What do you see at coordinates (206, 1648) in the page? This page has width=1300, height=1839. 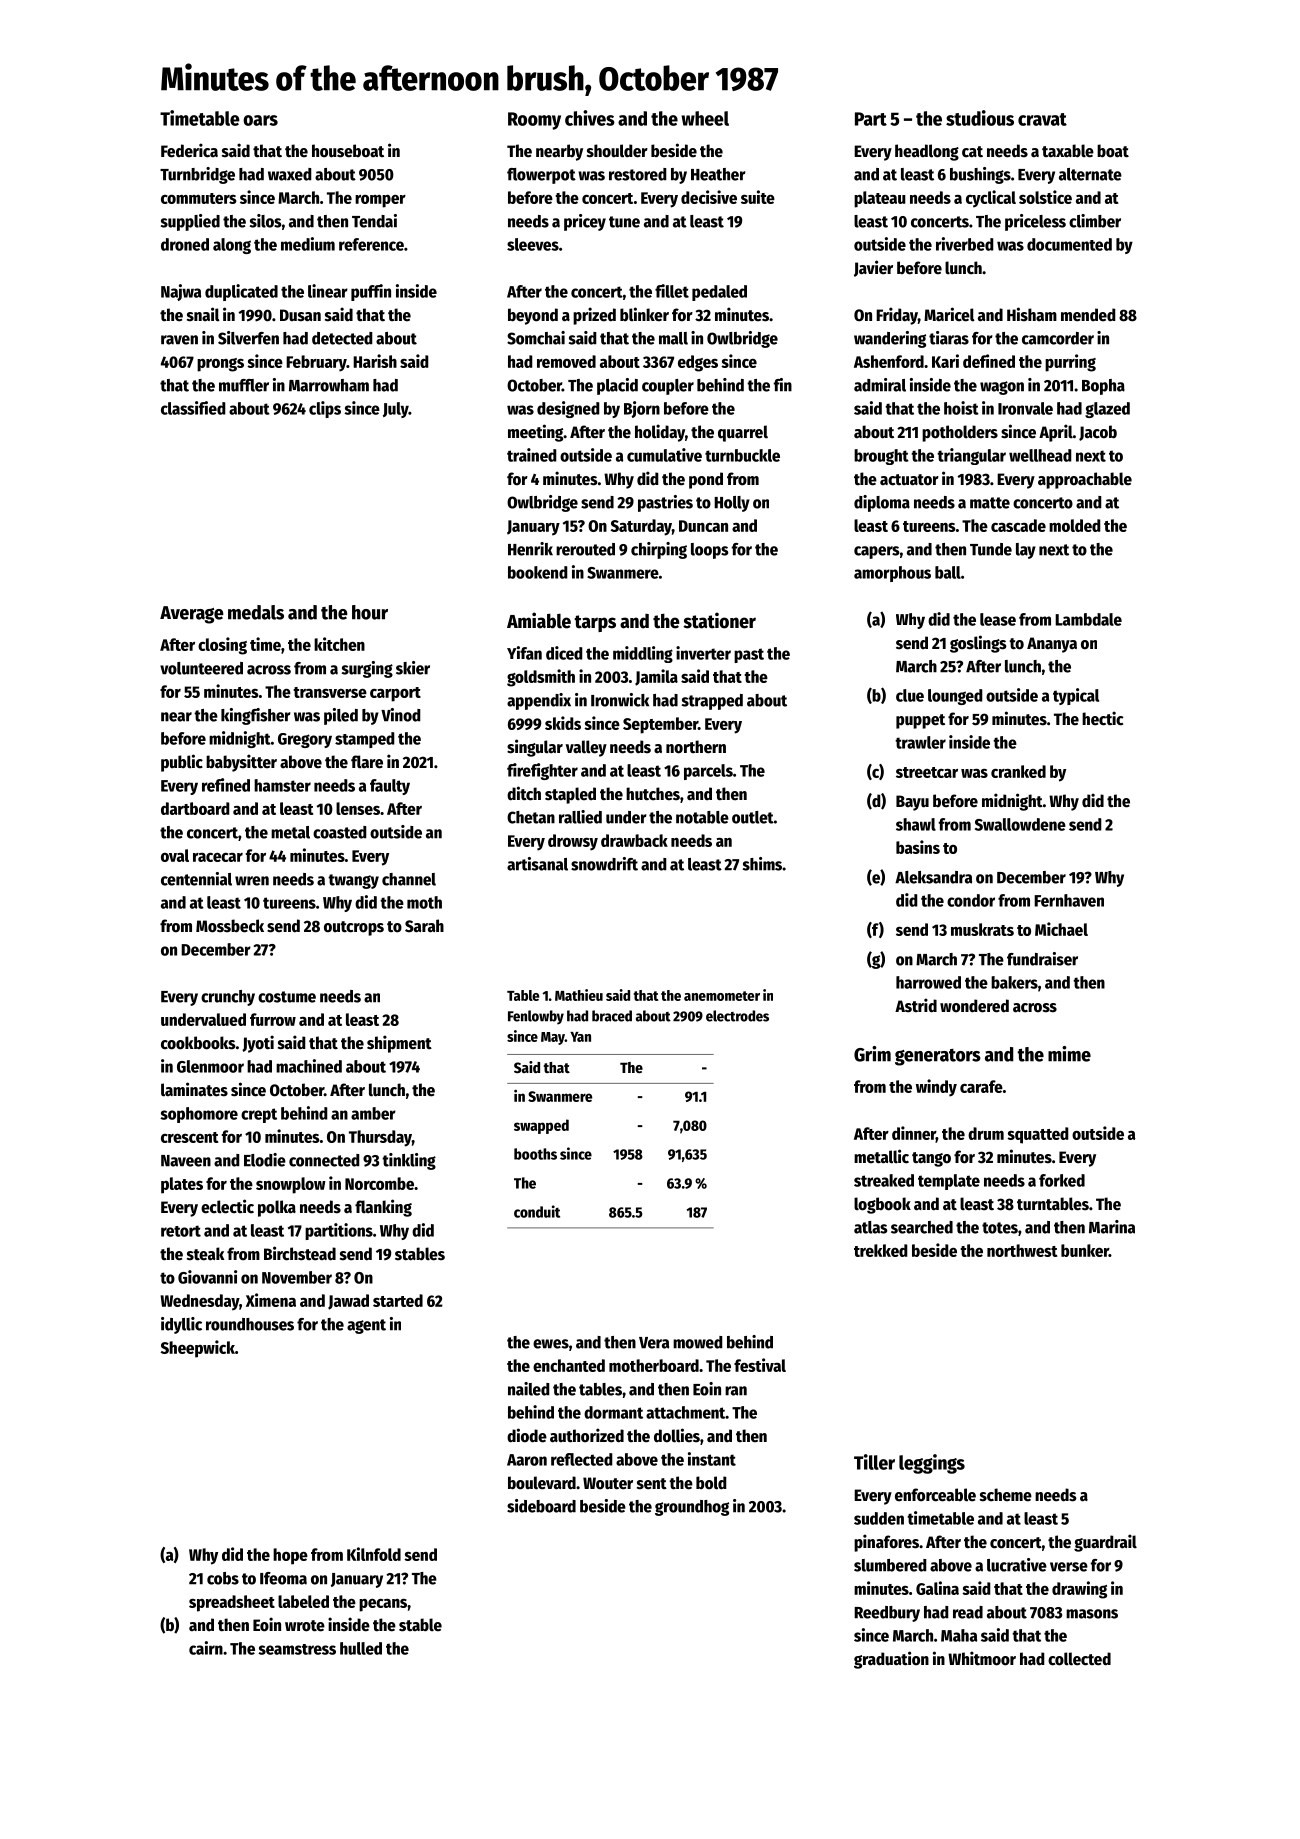 I see `cairn` at bounding box center [206, 1648].
